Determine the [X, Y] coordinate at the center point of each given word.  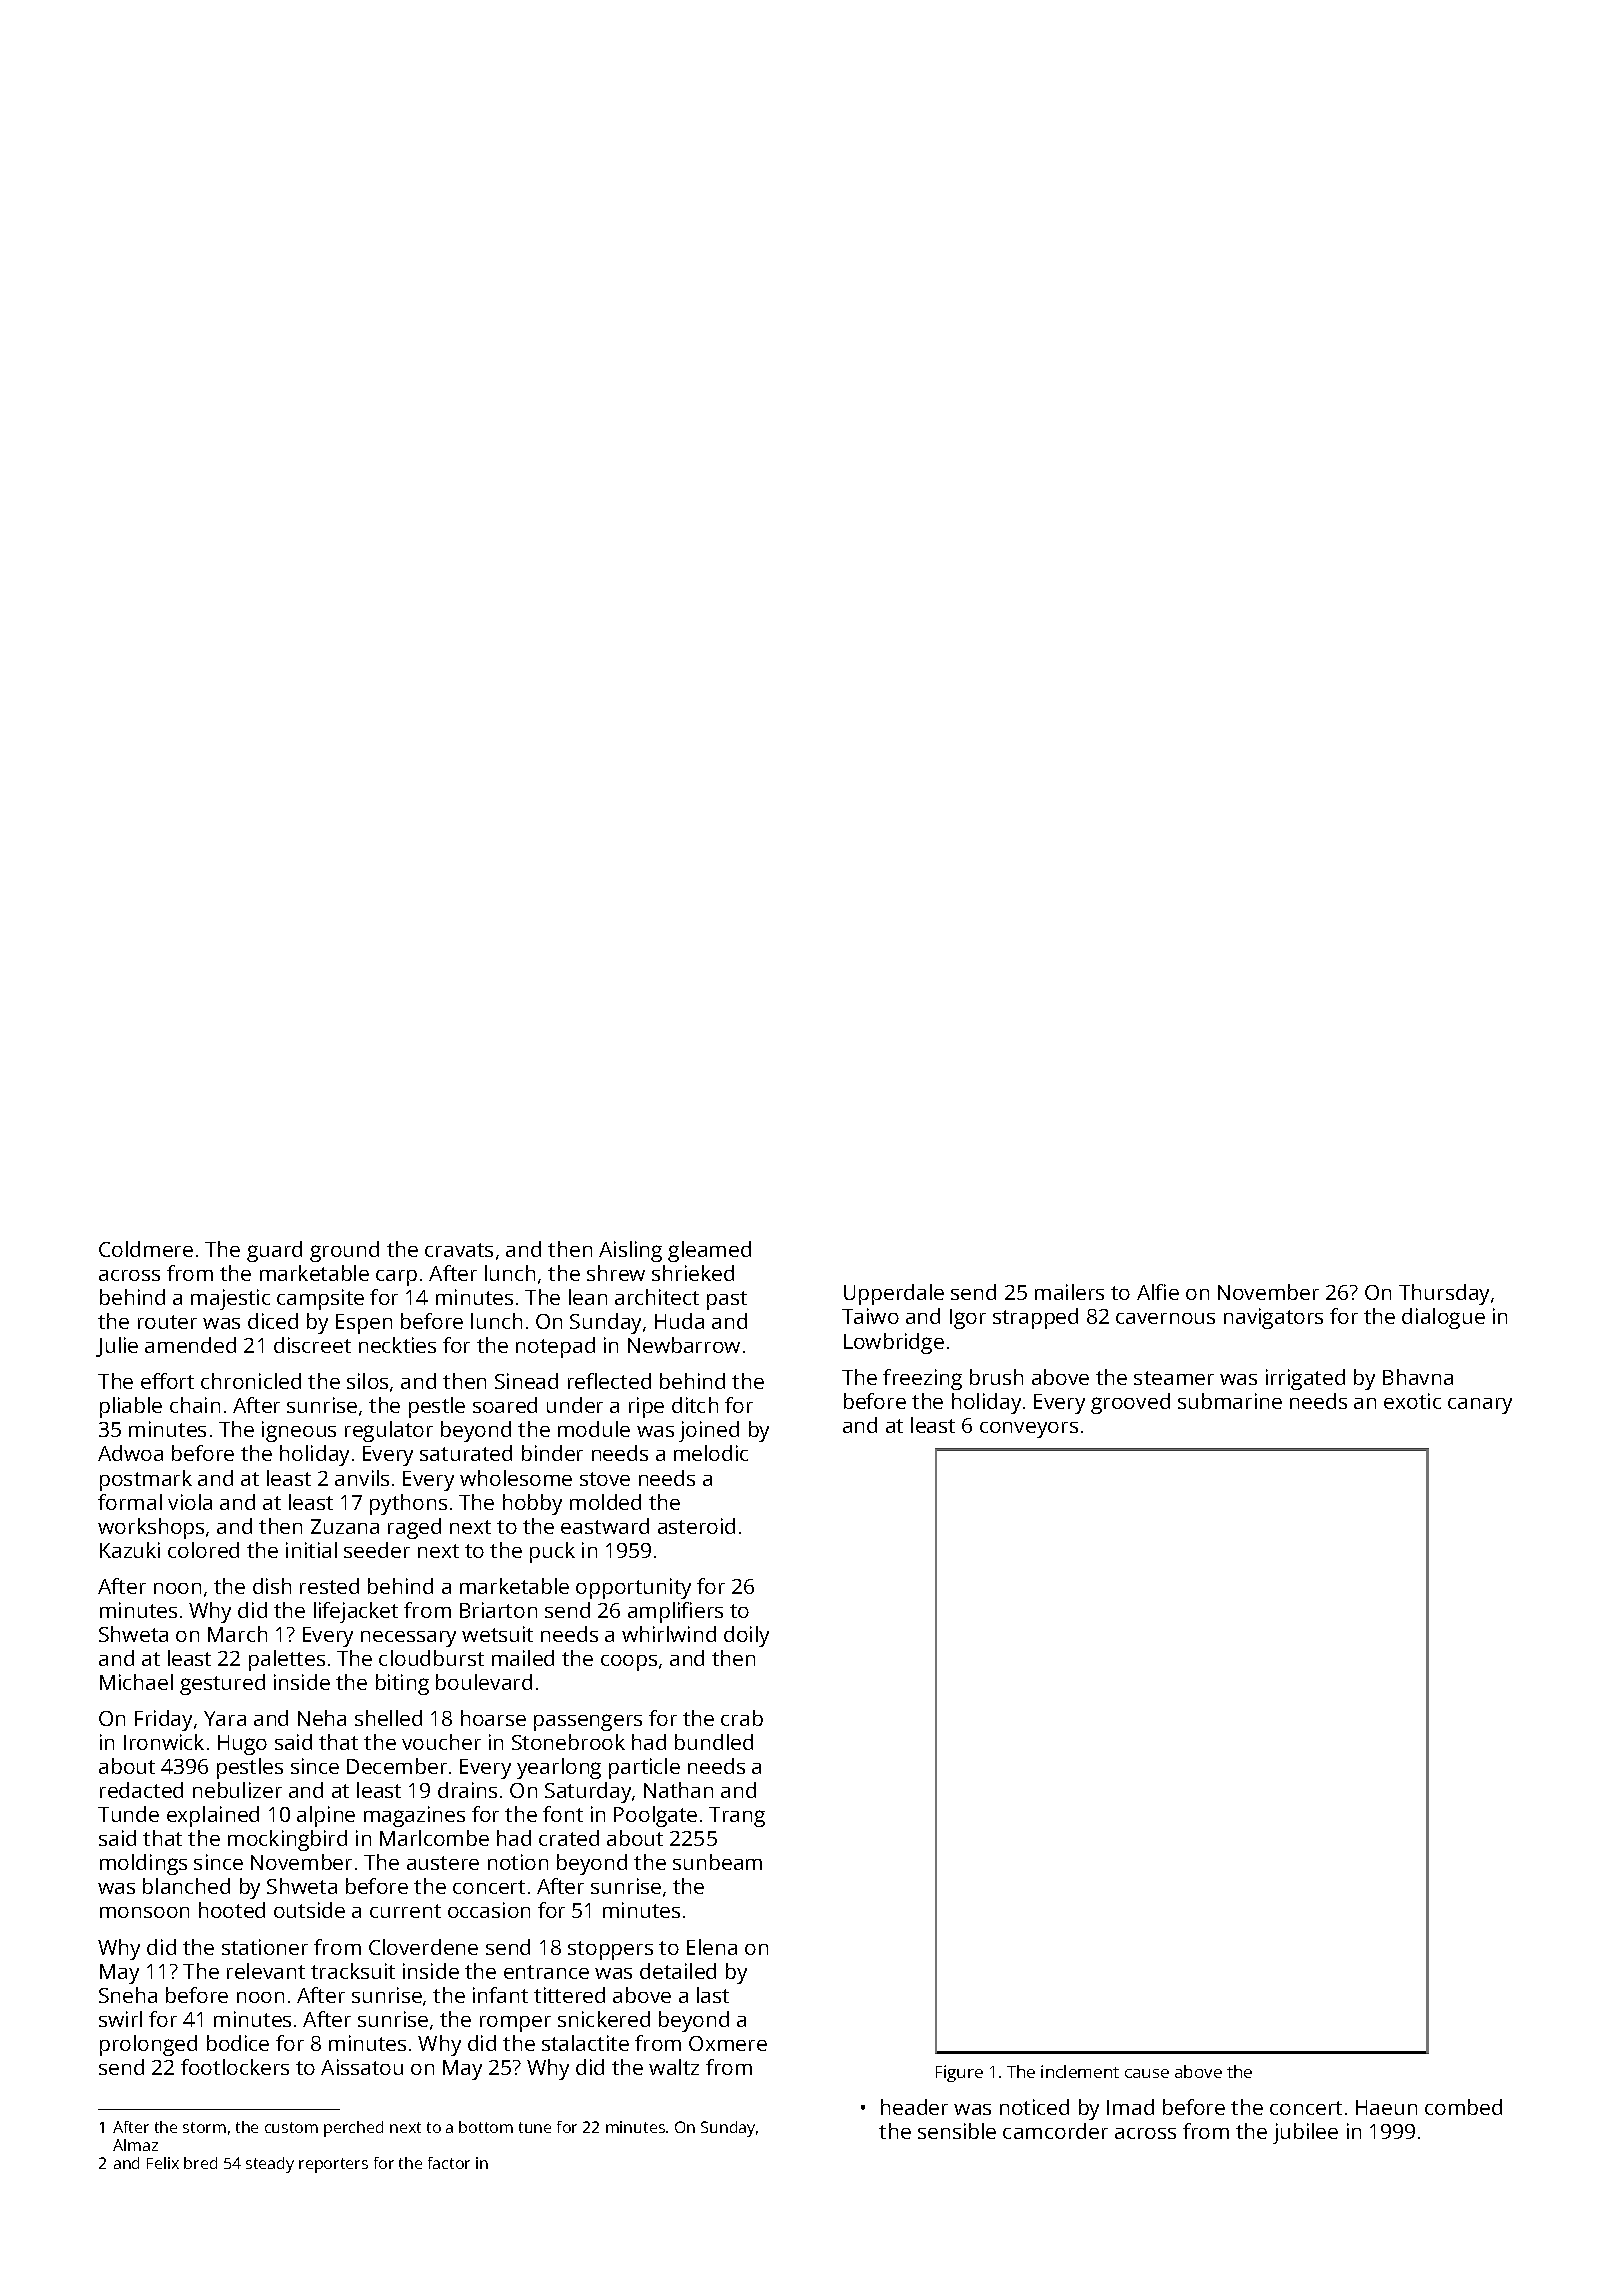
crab [742, 1718]
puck [552, 1552]
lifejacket [356, 1612]
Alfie [1158, 1292]
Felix [163, 2163]
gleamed [709, 1251]
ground [344, 1251]
